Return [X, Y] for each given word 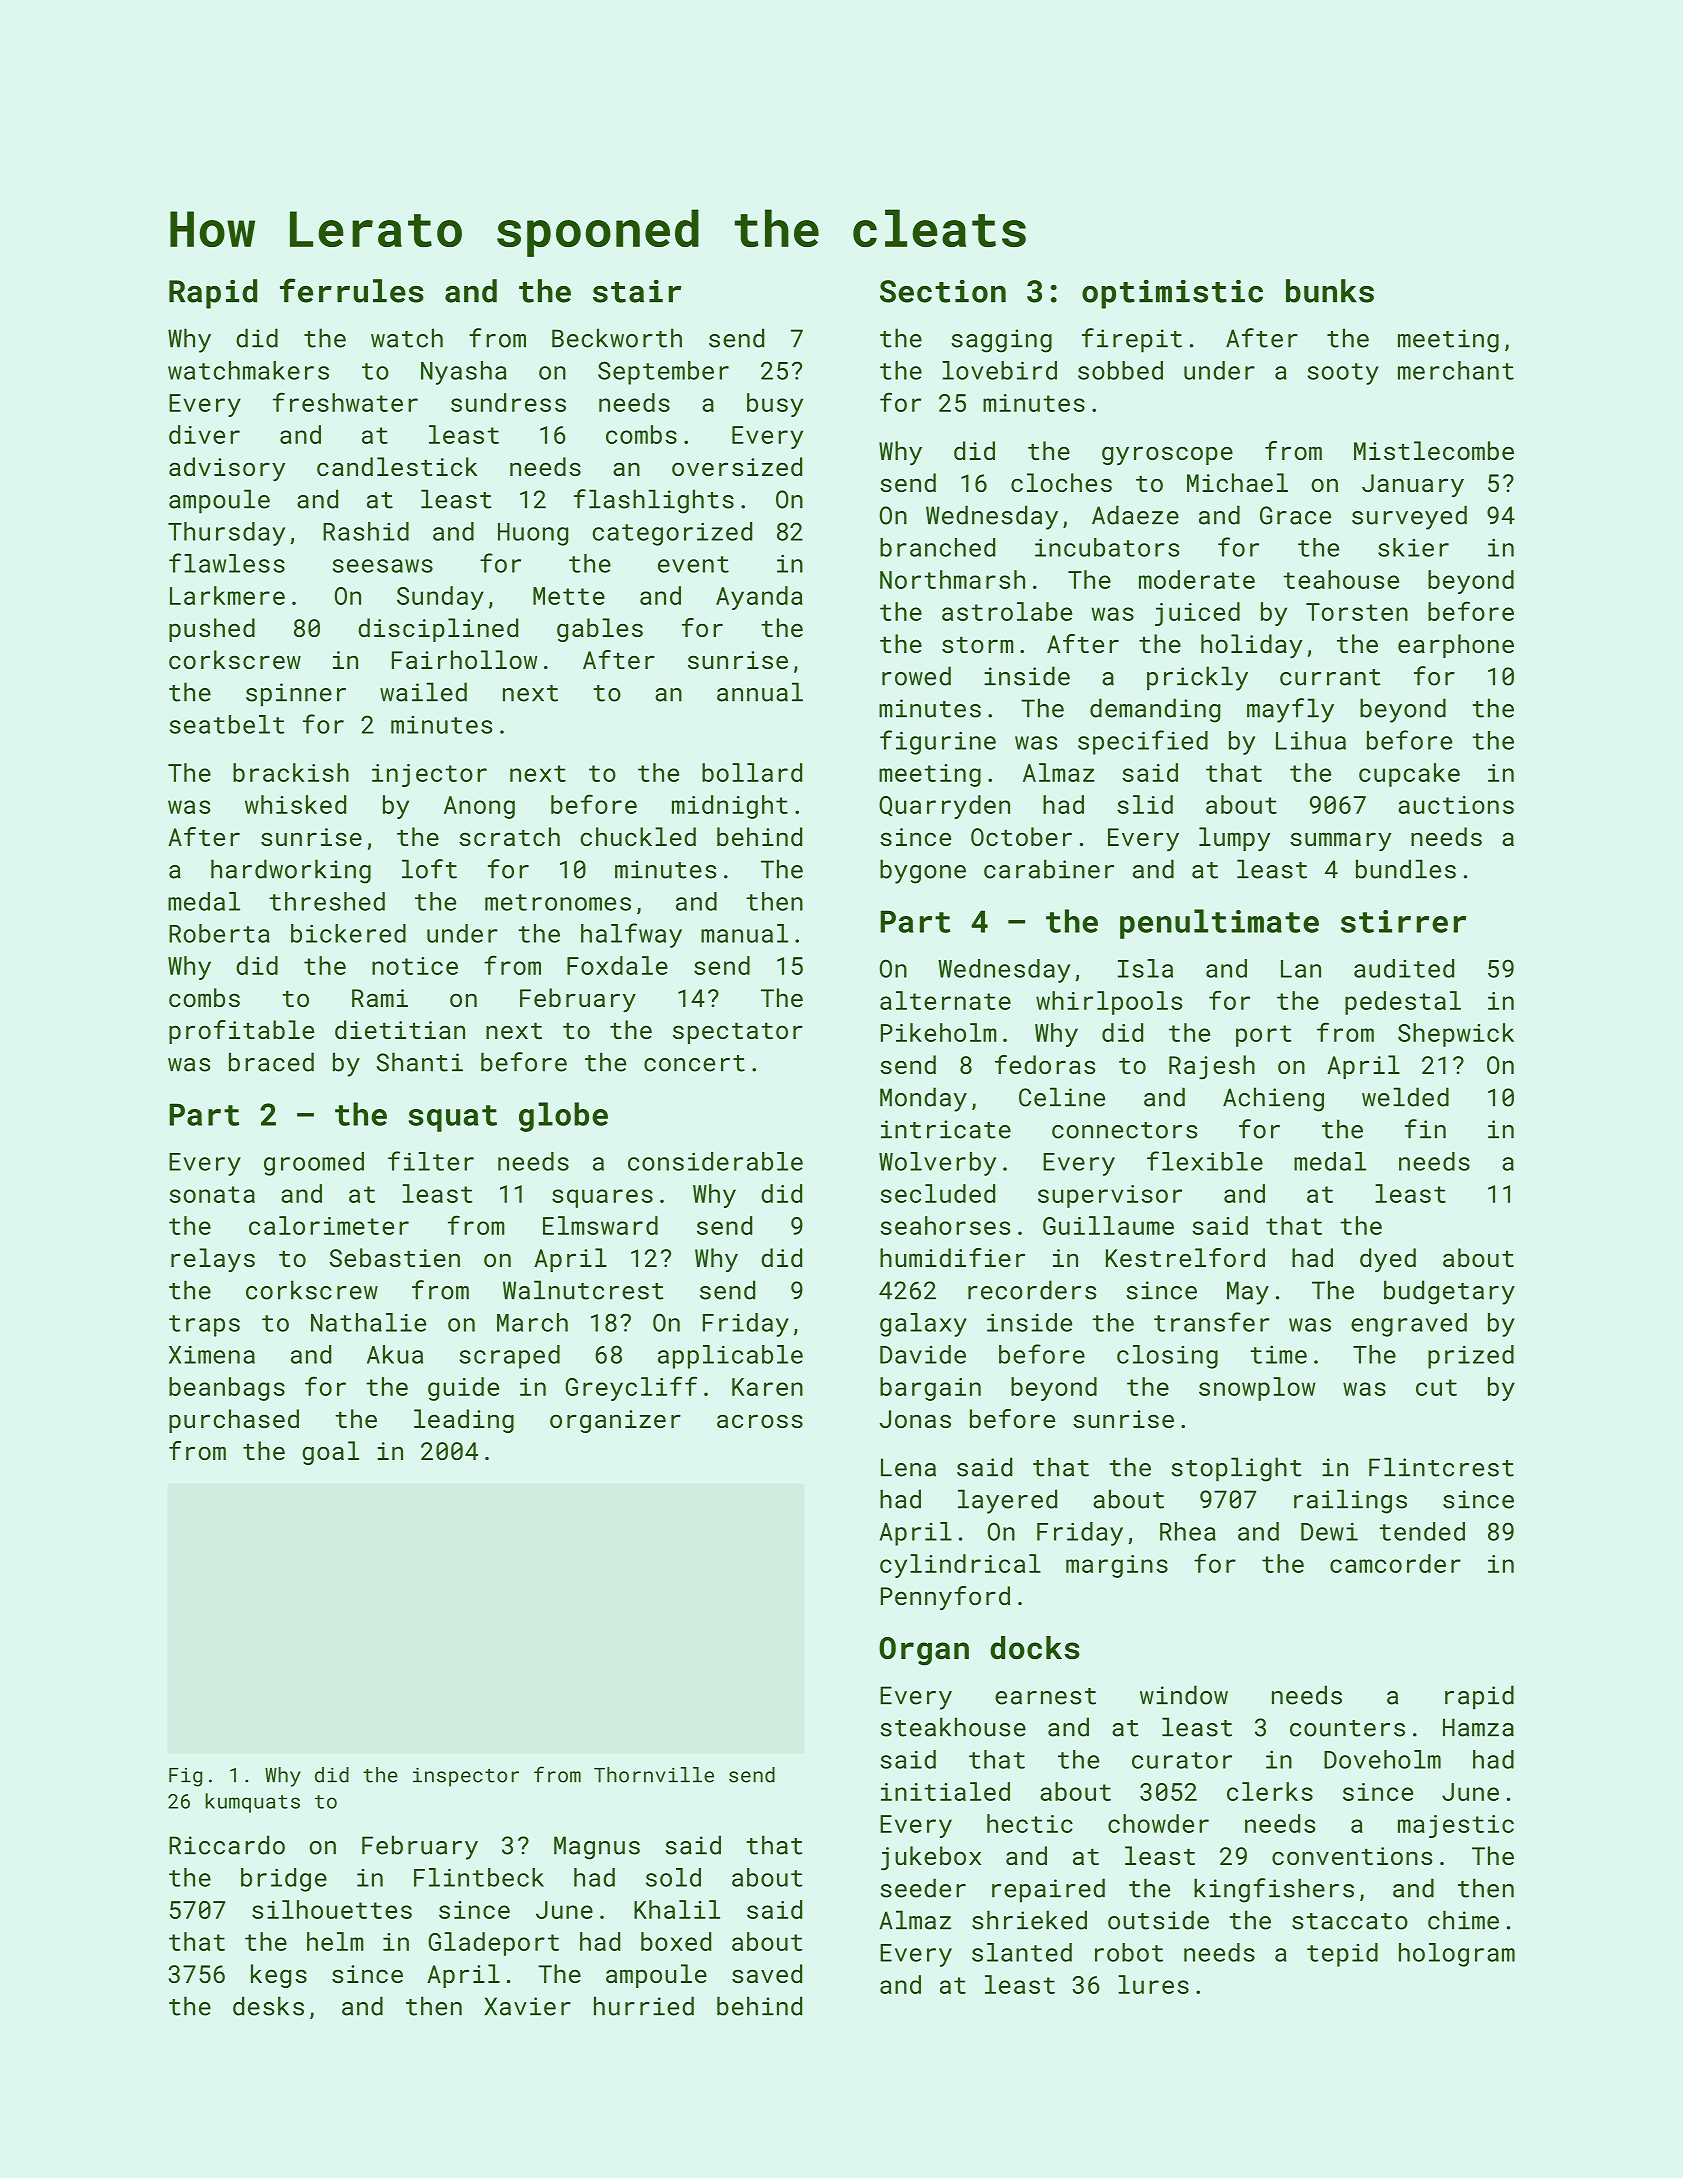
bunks [1330, 291]
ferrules [352, 290]
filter [431, 1161]
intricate [946, 1129]
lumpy [1234, 839]
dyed [1388, 1260]
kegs [279, 1976]
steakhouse [953, 1727]
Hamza [1478, 1727]
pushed [212, 630]
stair [637, 291]
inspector [466, 1777]
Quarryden [944, 807]
